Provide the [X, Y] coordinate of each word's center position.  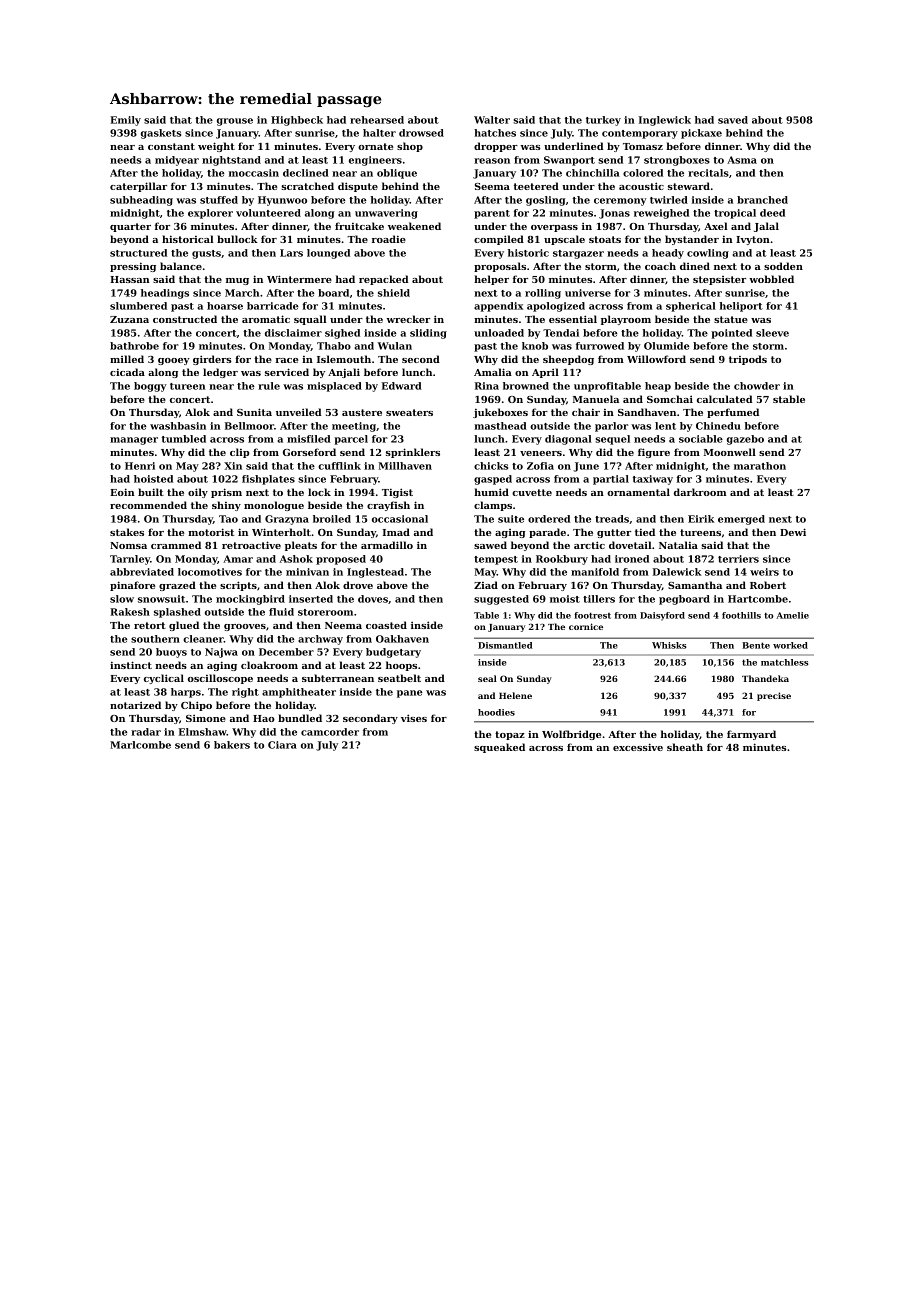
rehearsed [377, 120]
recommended [148, 505]
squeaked [499, 748]
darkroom [700, 492]
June [586, 467]
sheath [685, 747]
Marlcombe [140, 745]
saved [733, 120]
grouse [235, 122]
